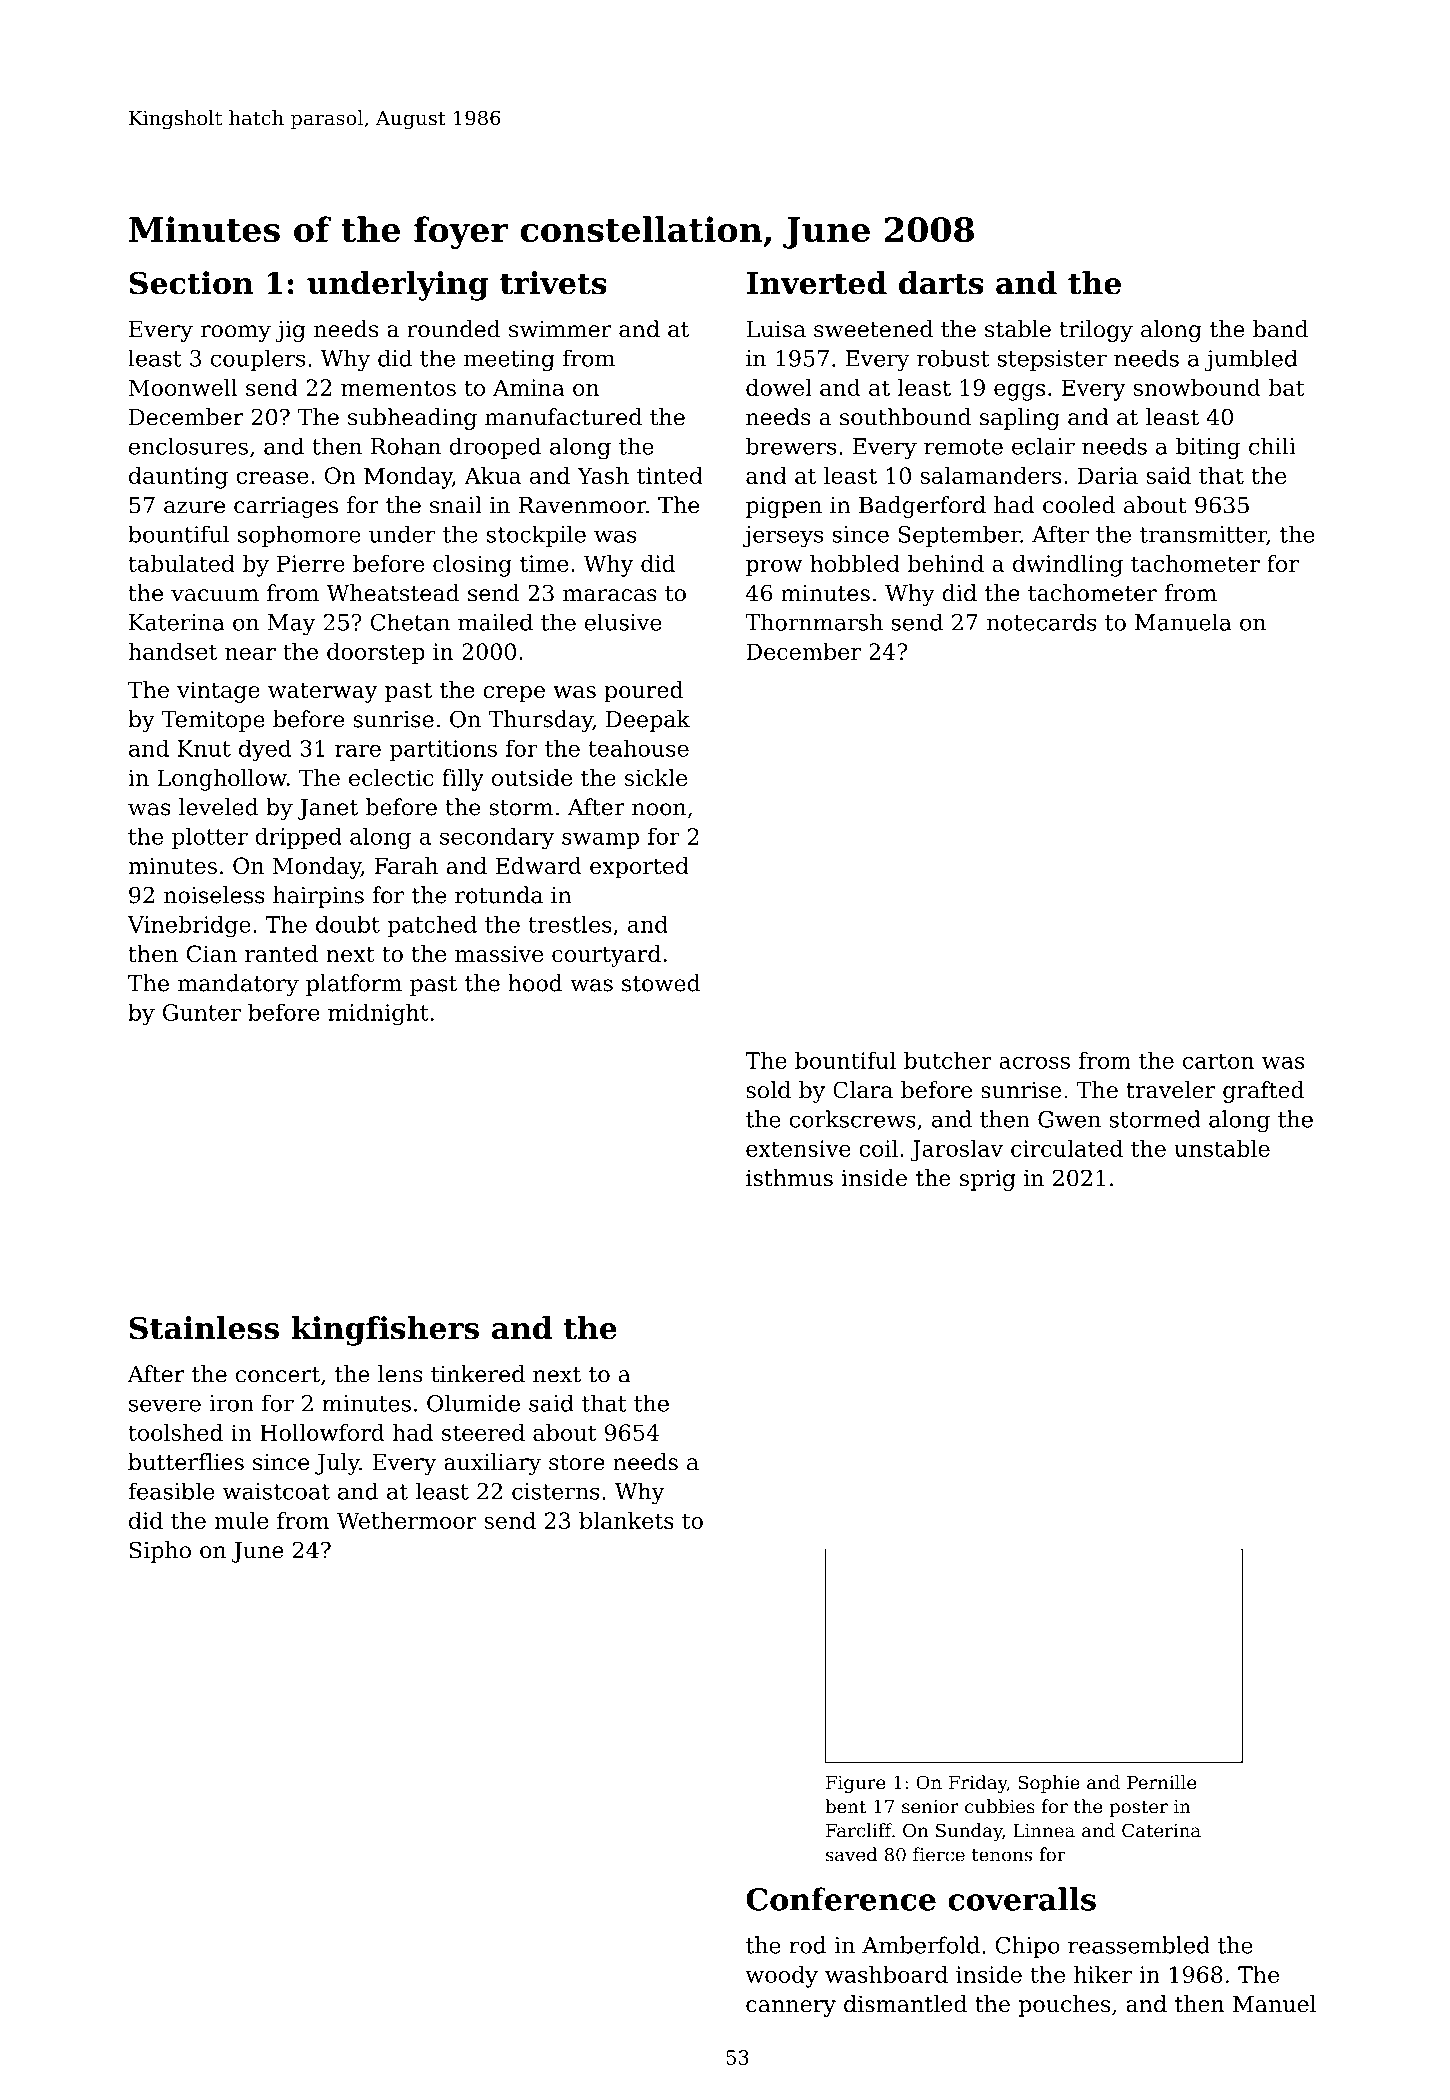 The width and height of the page is (1450, 2100). Describe the element at coordinates (789, 1178) in the page. I see `isthmus` at that location.
